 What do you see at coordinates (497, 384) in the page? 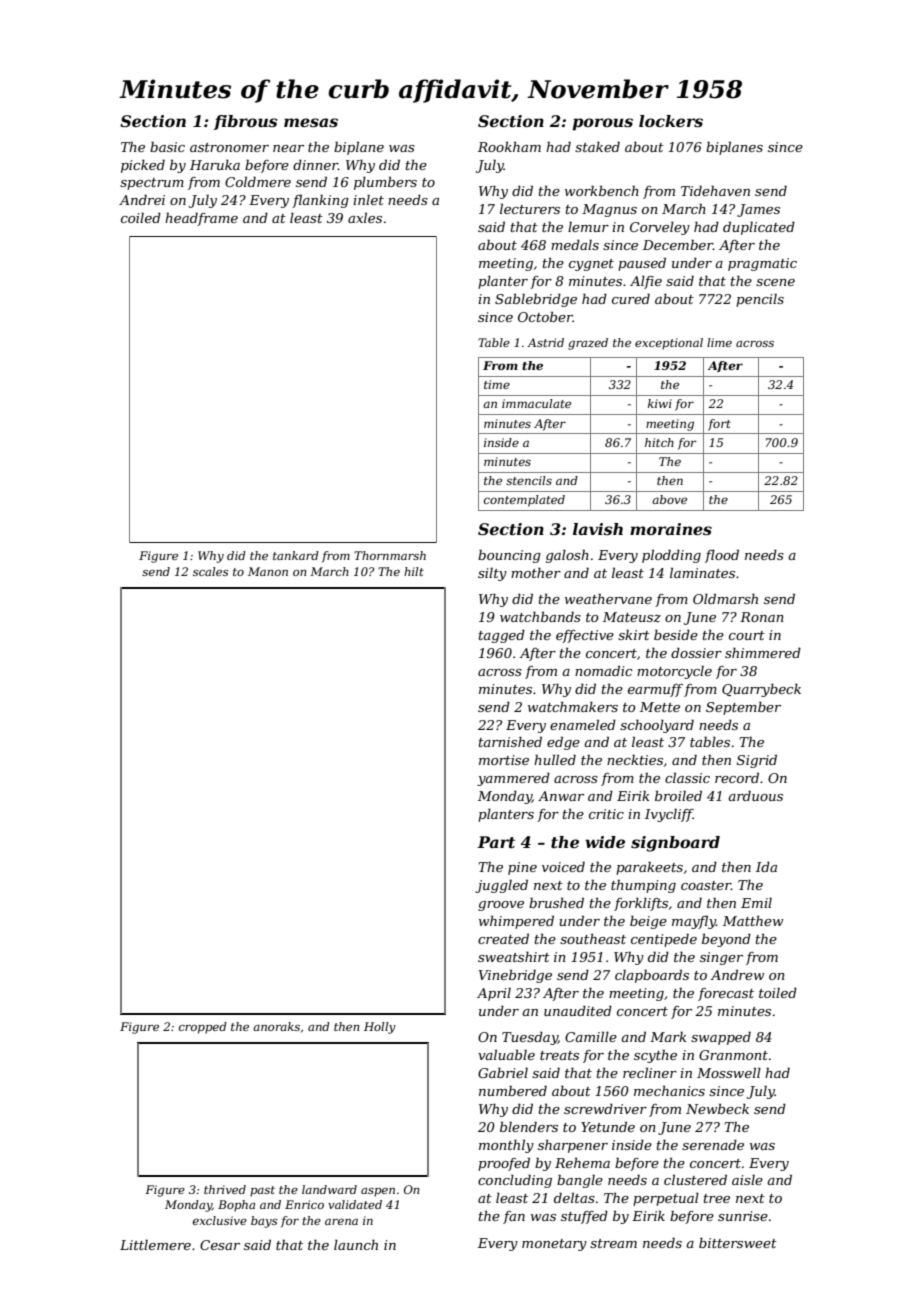
I see `time` at bounding box center [497, 384].
